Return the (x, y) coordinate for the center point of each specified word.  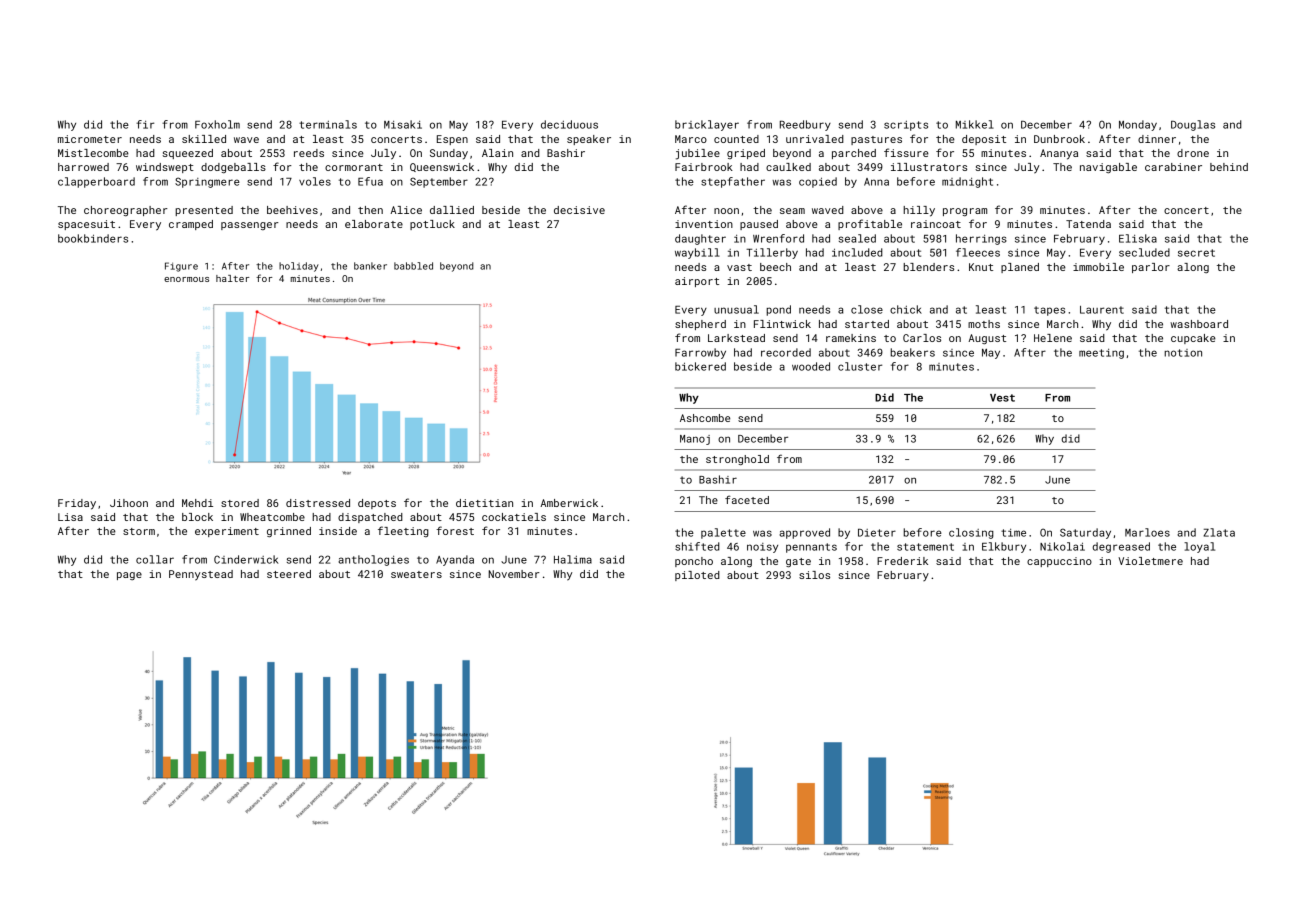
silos (814, 575)
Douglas (1193, 125)
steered (289, 574)
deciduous (569, 124)
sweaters (416, 574)
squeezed (187, 154)
